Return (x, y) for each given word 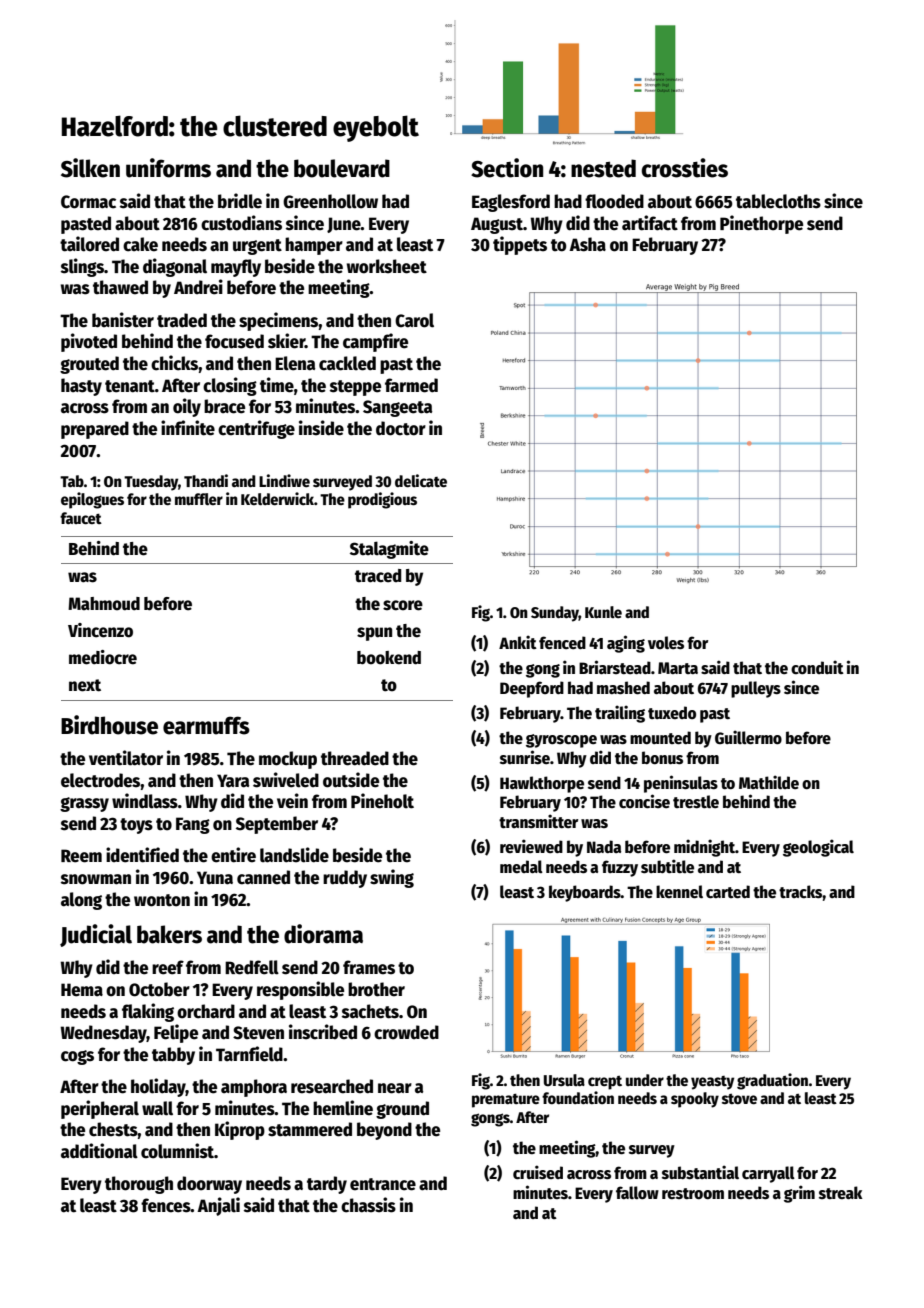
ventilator (126, 758)
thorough (139, 1185)
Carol (414, 320)
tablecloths (778, 201)
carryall (768, 1174)
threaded (355, 758)
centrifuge (256, 429)
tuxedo (672, 712)
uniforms (168, 168)
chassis (368, 1205)
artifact (650, 223)
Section (507, 168)
